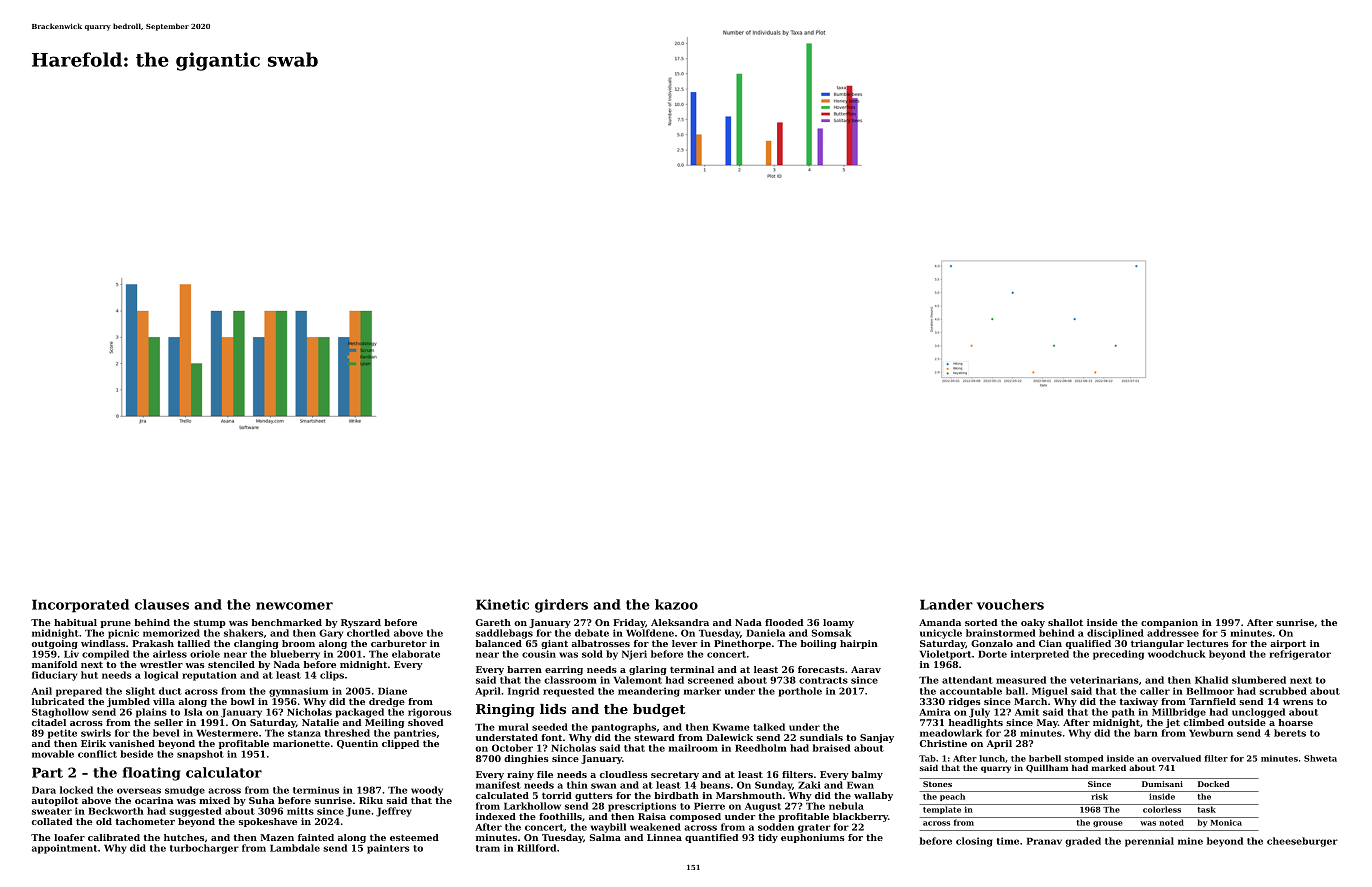 The height and width of the document is (887, 1372). I want to click on forecasts, so click(821, 669).
